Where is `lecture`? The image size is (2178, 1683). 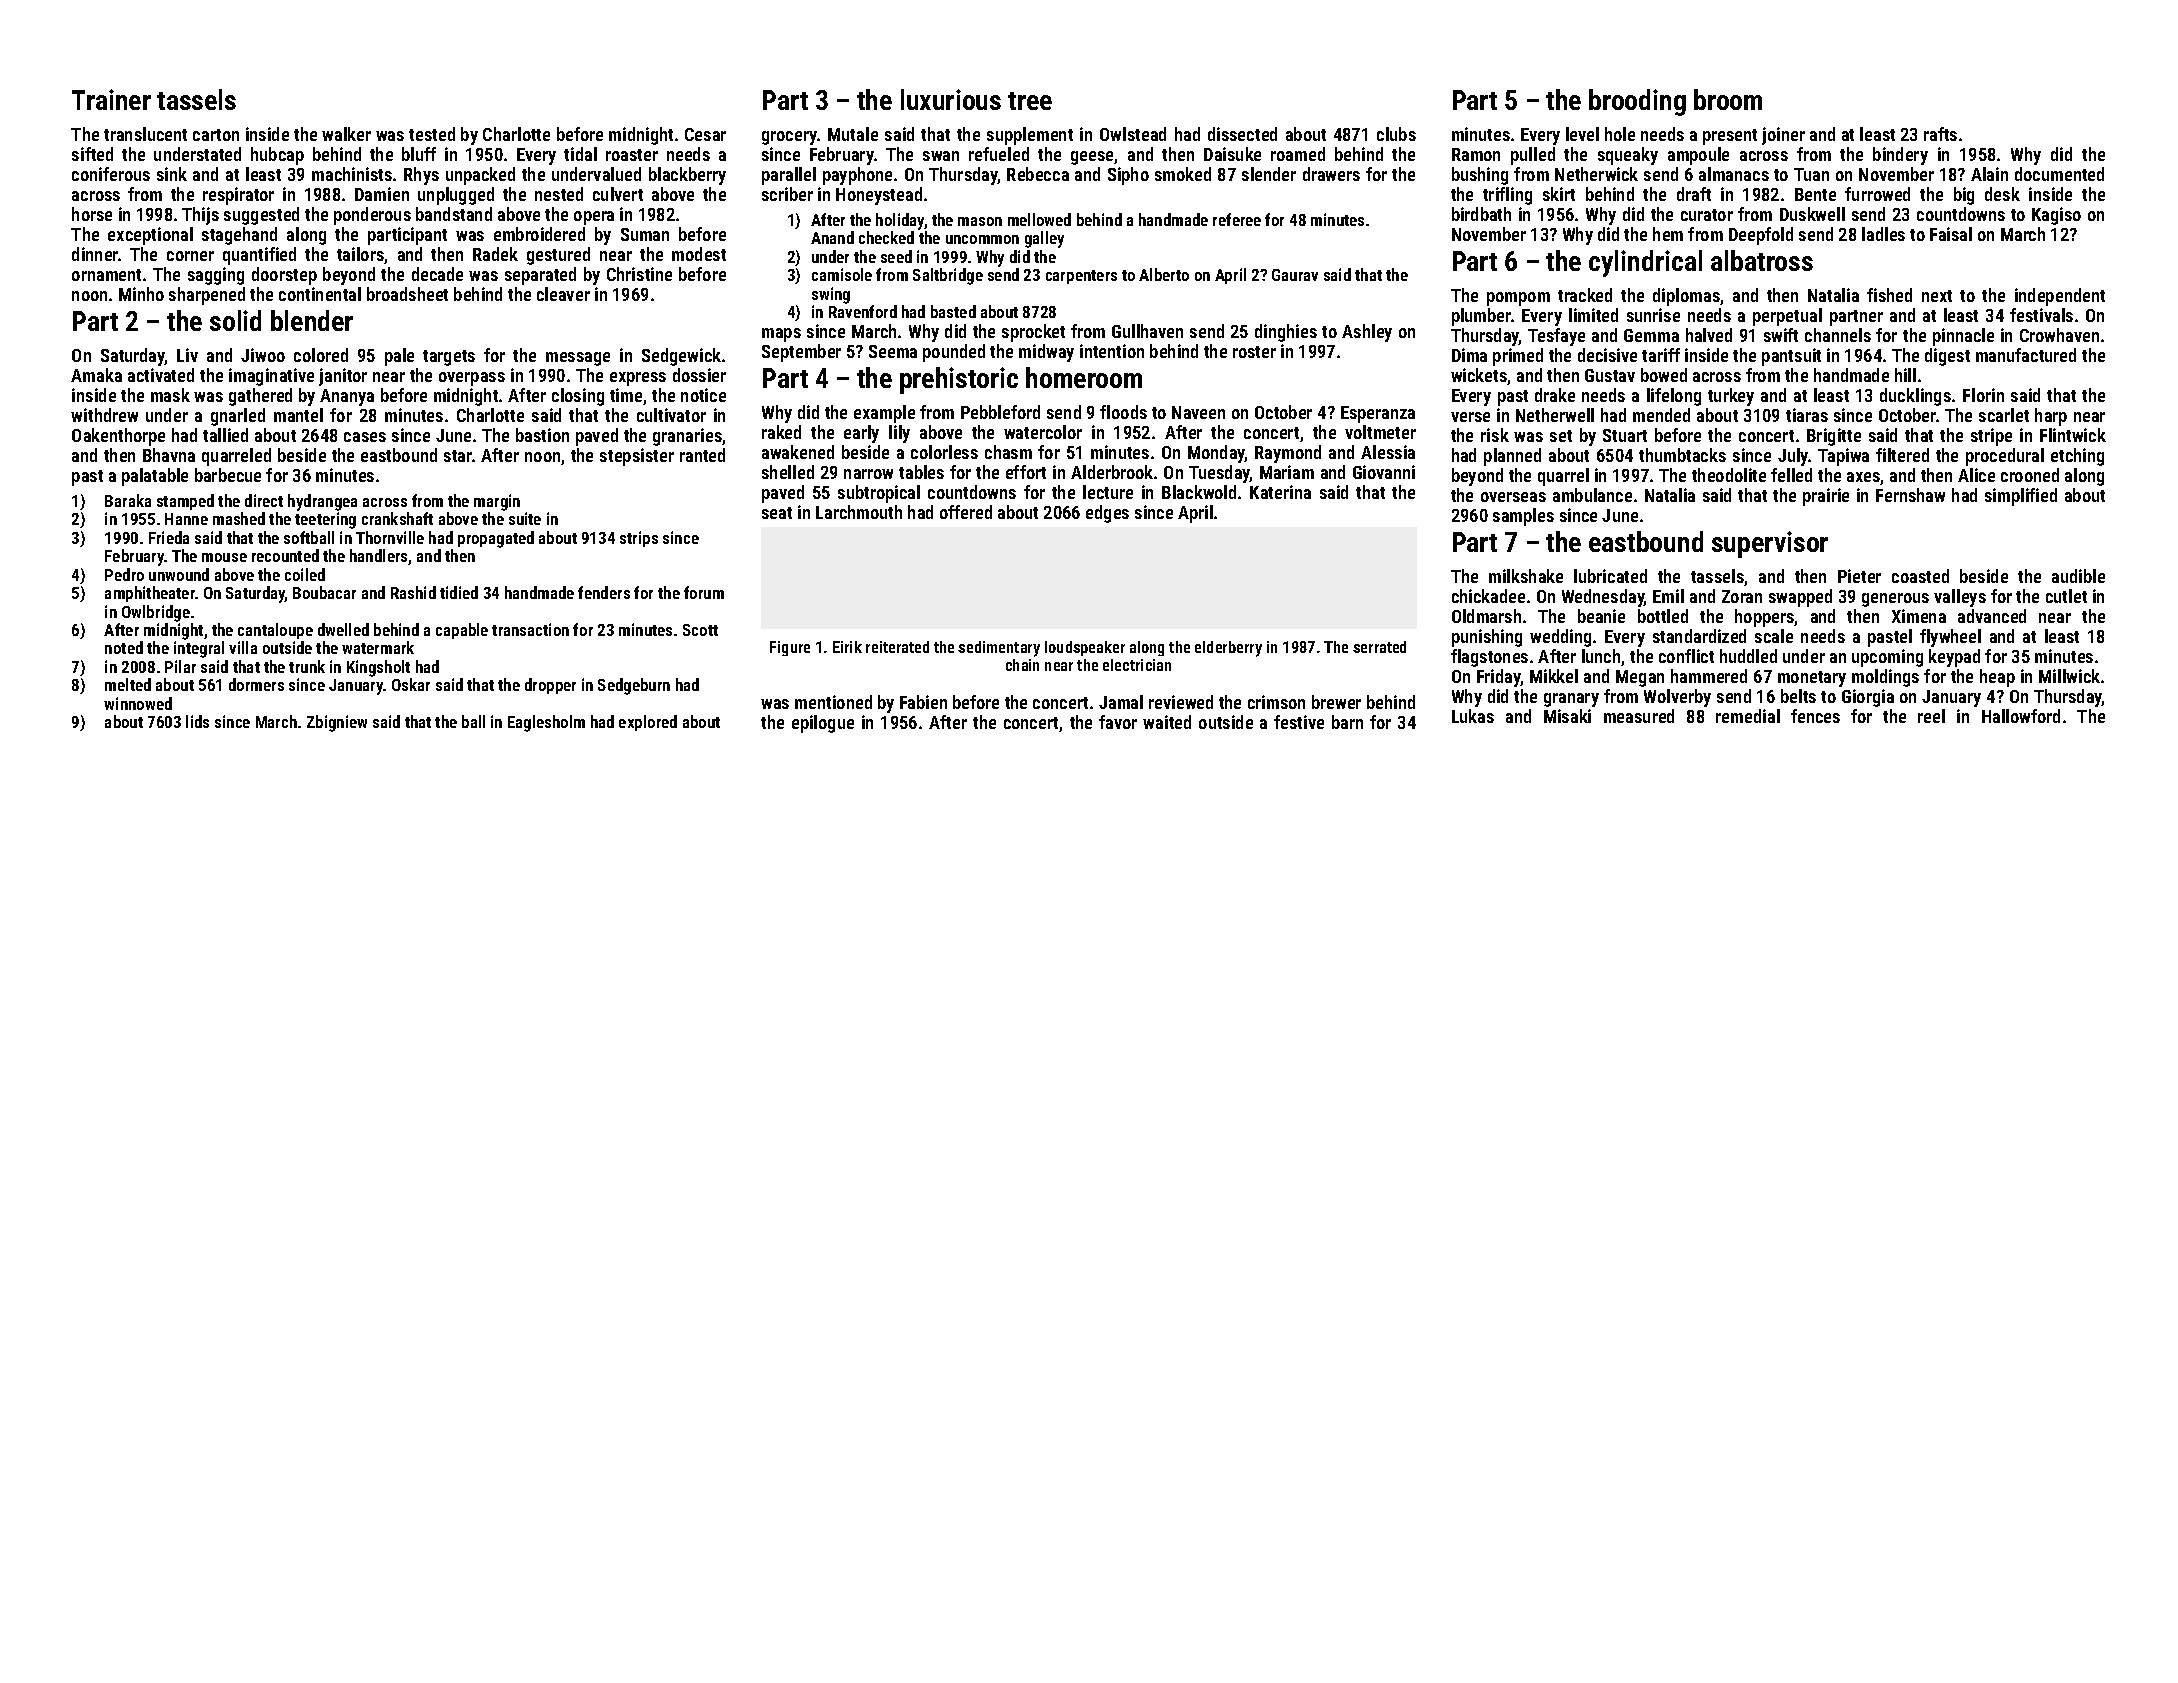 lecture is located at coordinates (1108, 492).
